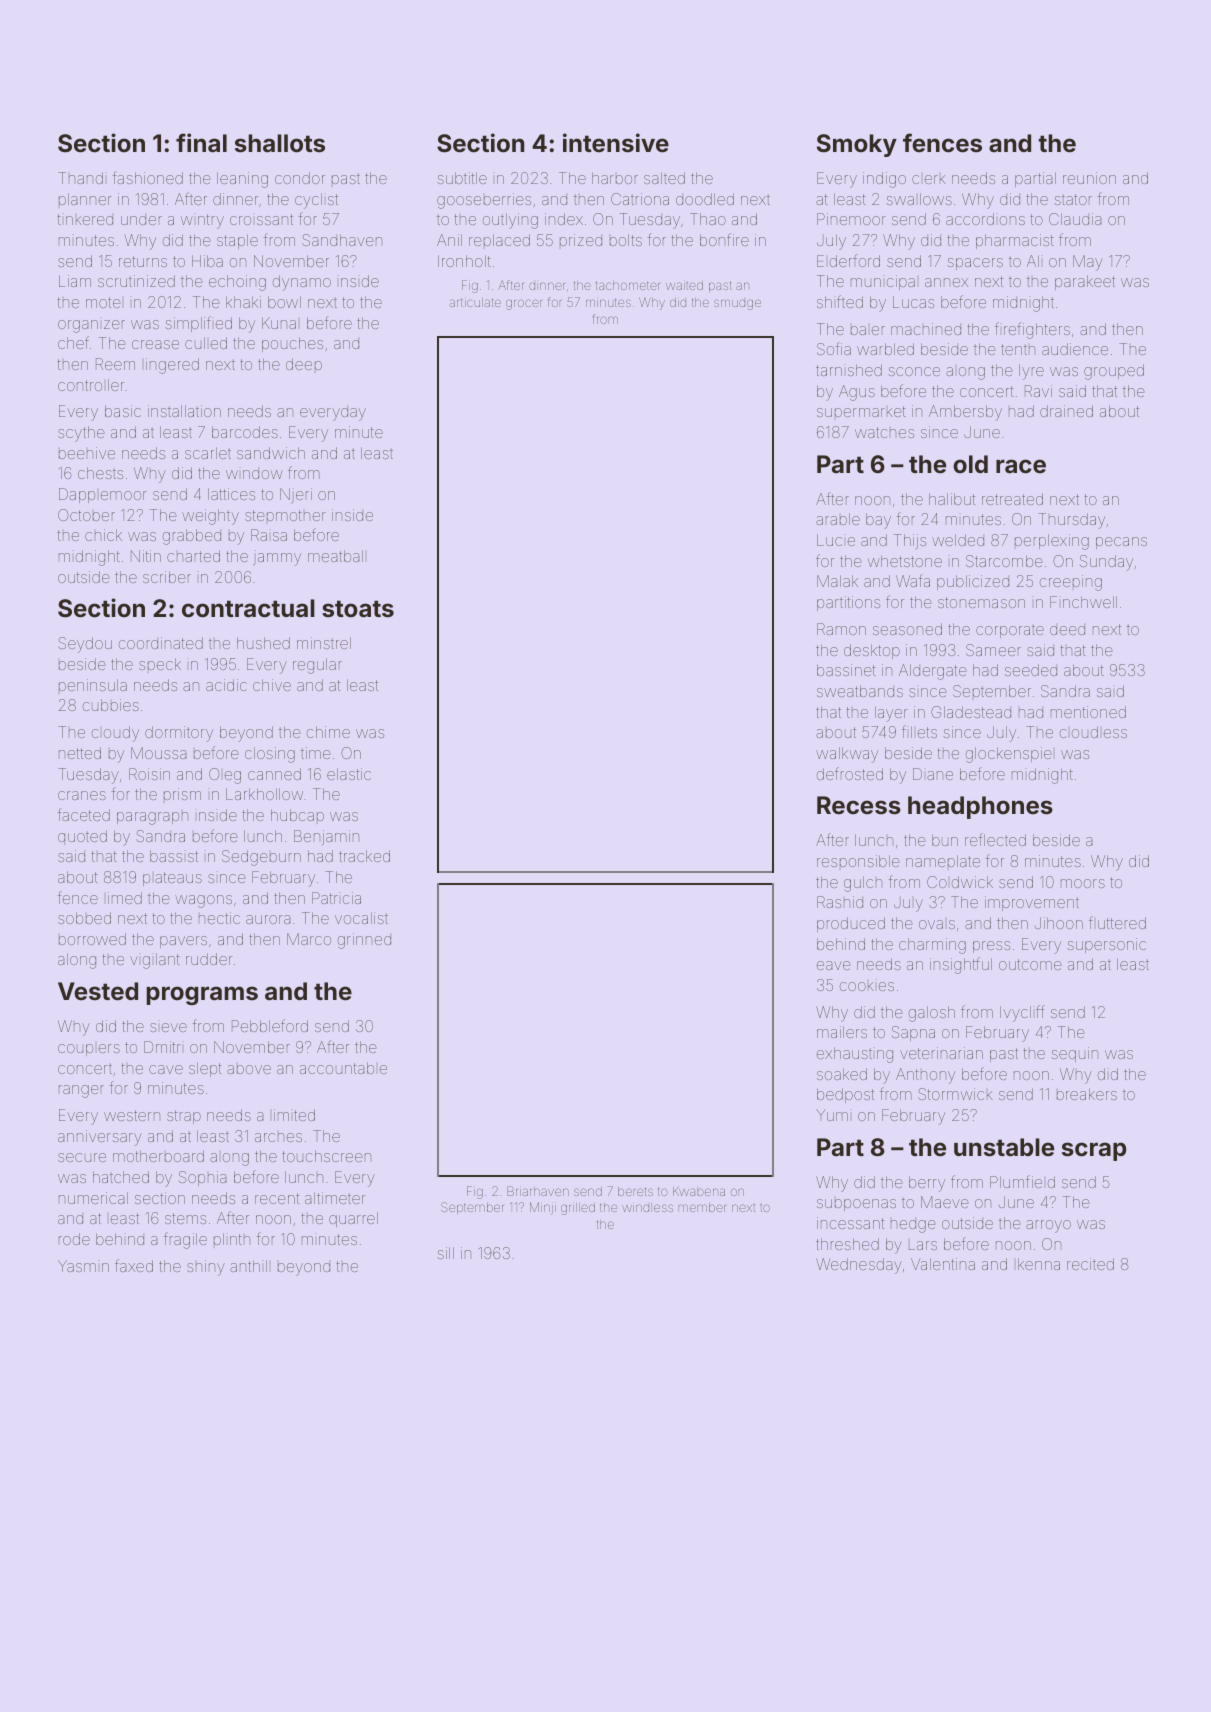 The height and width of the screenshot is (1712, 1211). What do you see at coordinates (206, 1268) in the screenshot?
I see `shiny` at bounding box center [206, 1268].
